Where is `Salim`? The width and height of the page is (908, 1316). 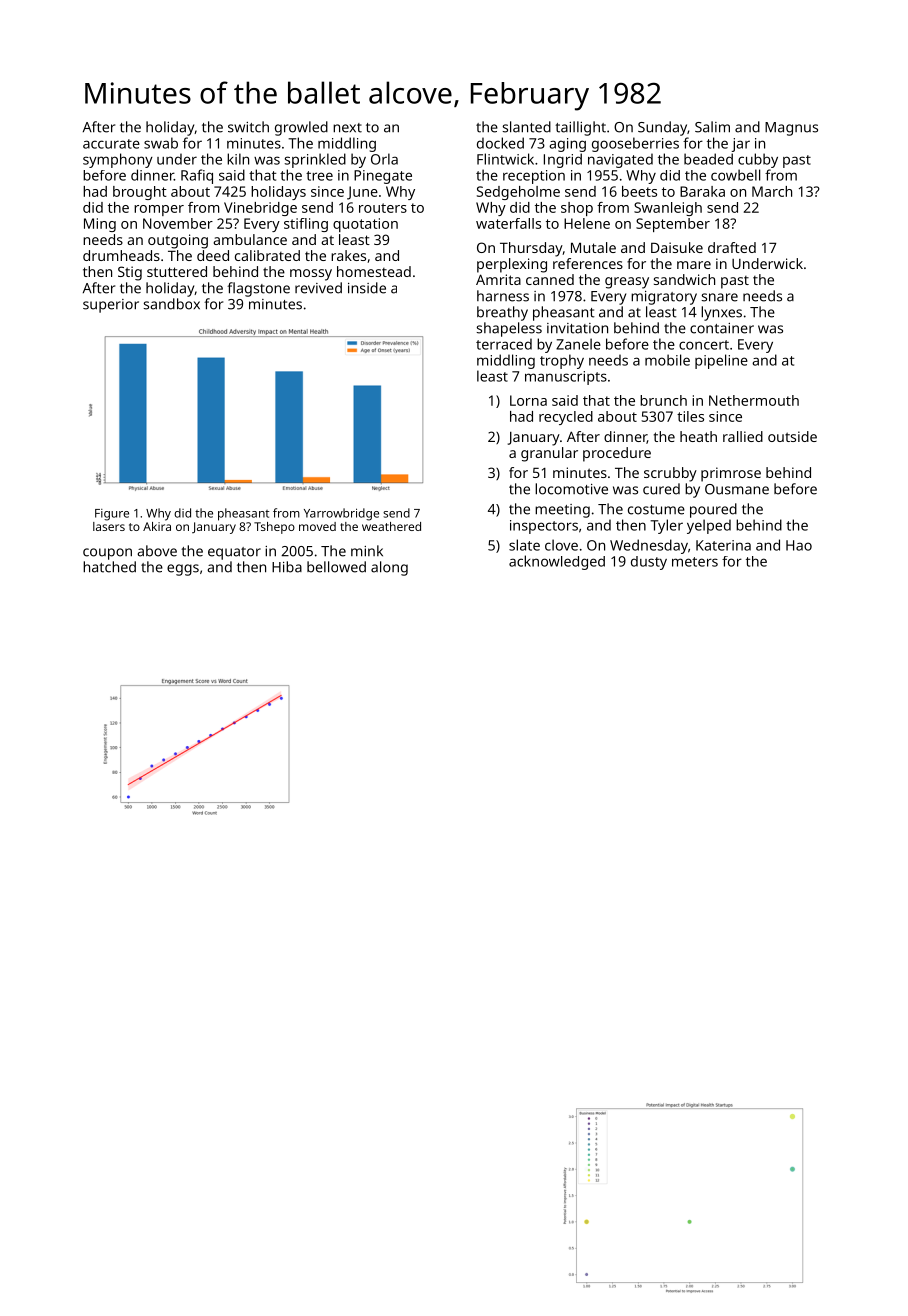 Salim is located at coordinates (712, 127).
